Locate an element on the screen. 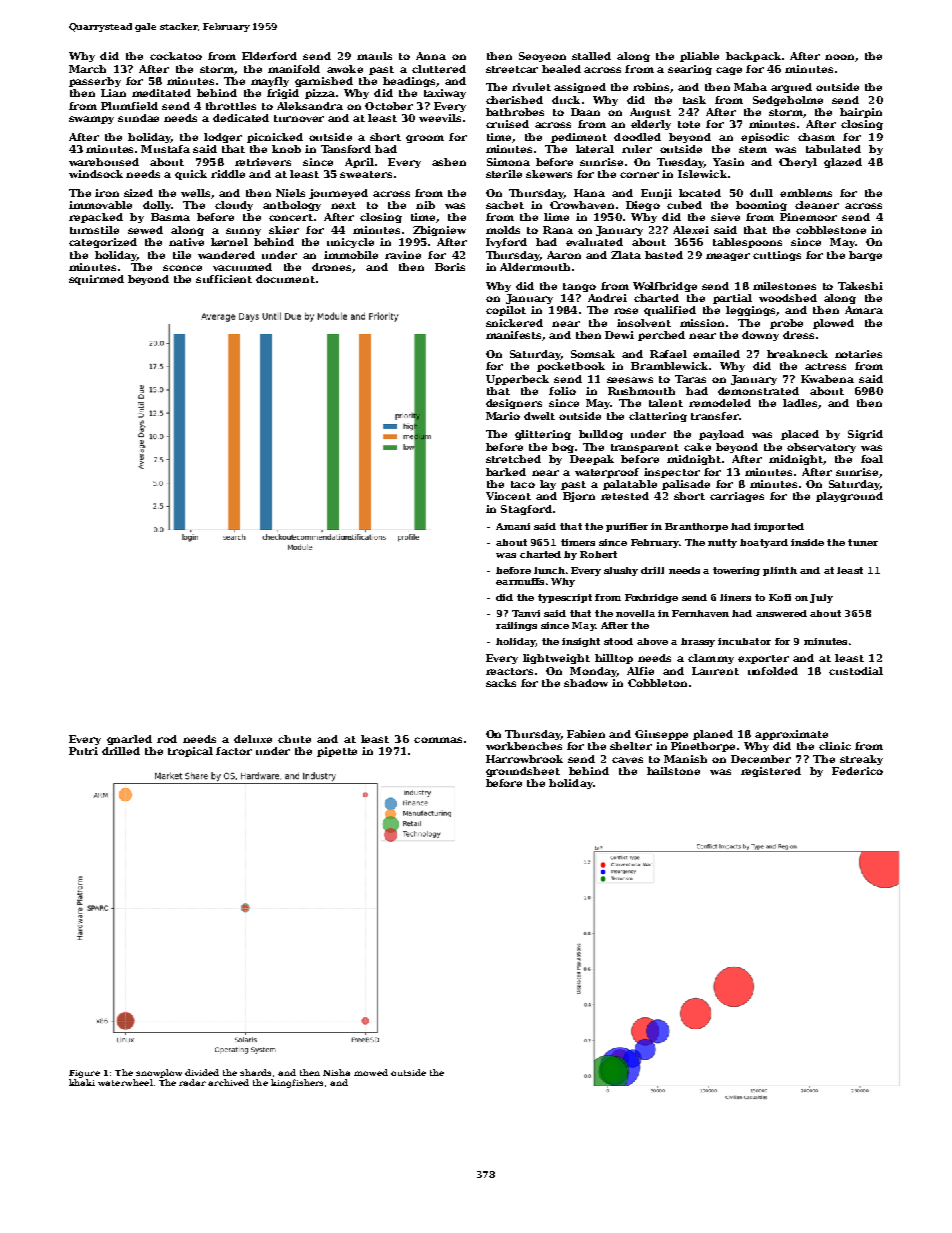 This screenshot has width=952, height=1233. glazed is located at coordinates (843, 163).
